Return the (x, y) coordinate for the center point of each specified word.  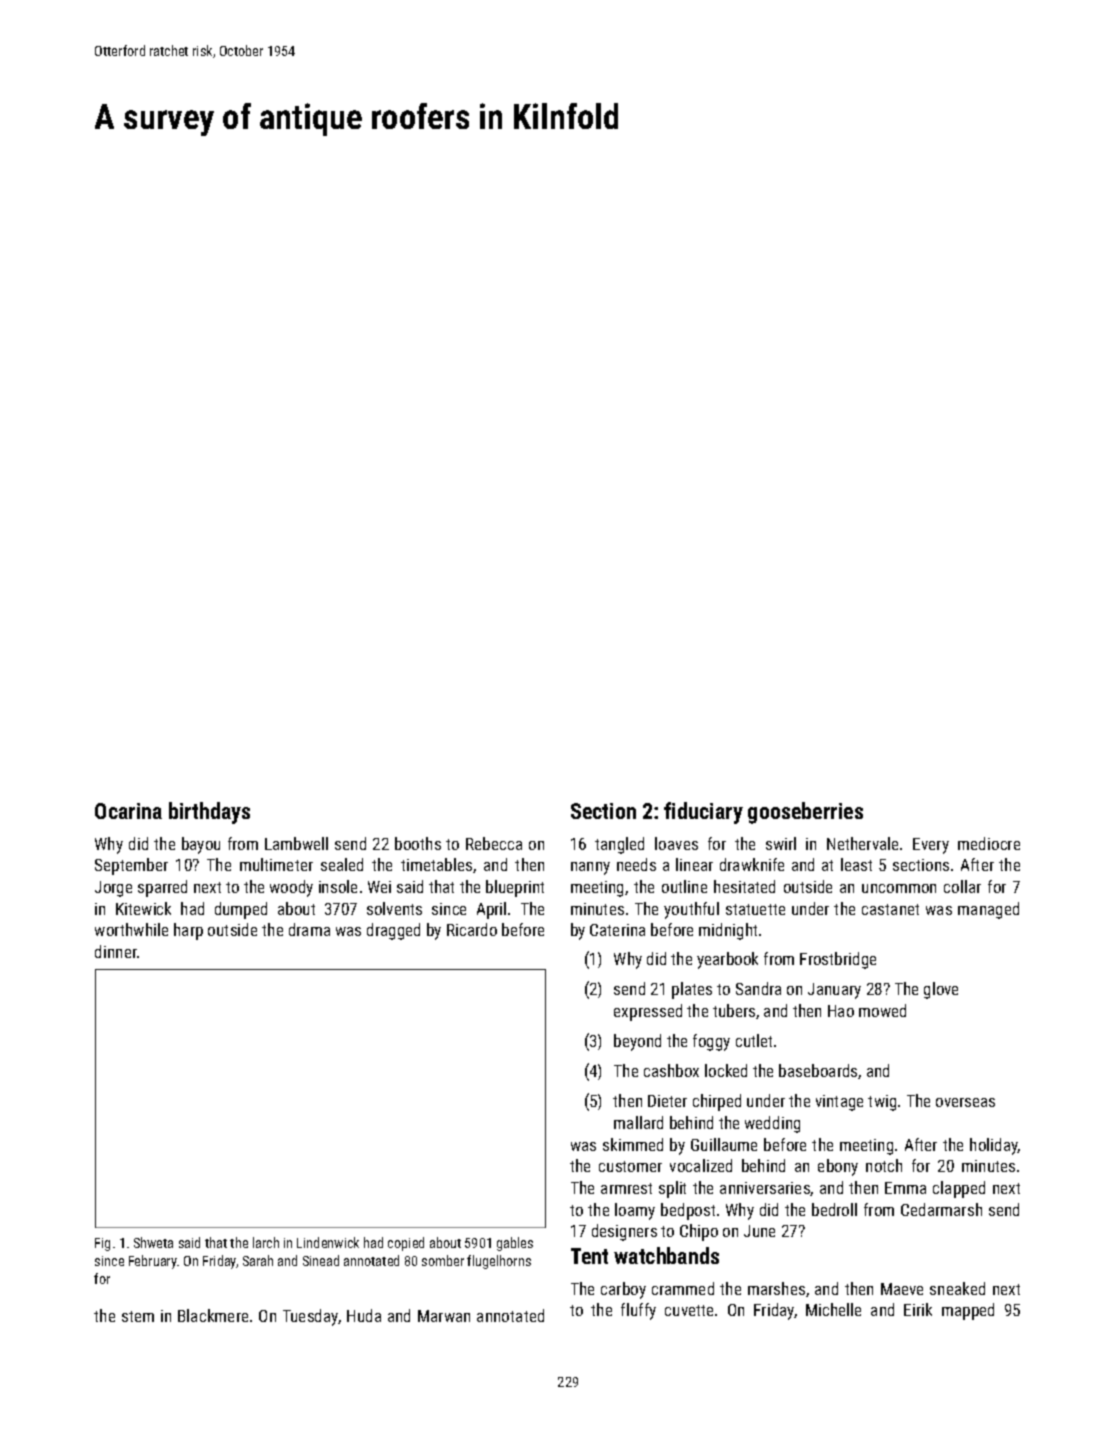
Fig (102, 1244)
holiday (994, 1146)
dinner (116, 951)
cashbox (671, 1070)
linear (694, 864)
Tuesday (310, 1317)
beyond (637, 1042)
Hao (841, 1011)
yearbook (727, 960)
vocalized (701, 1165)
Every (931, 846)
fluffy (638, 1311)
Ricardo (472, 929)
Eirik (918, 1309)
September (131, 866)
